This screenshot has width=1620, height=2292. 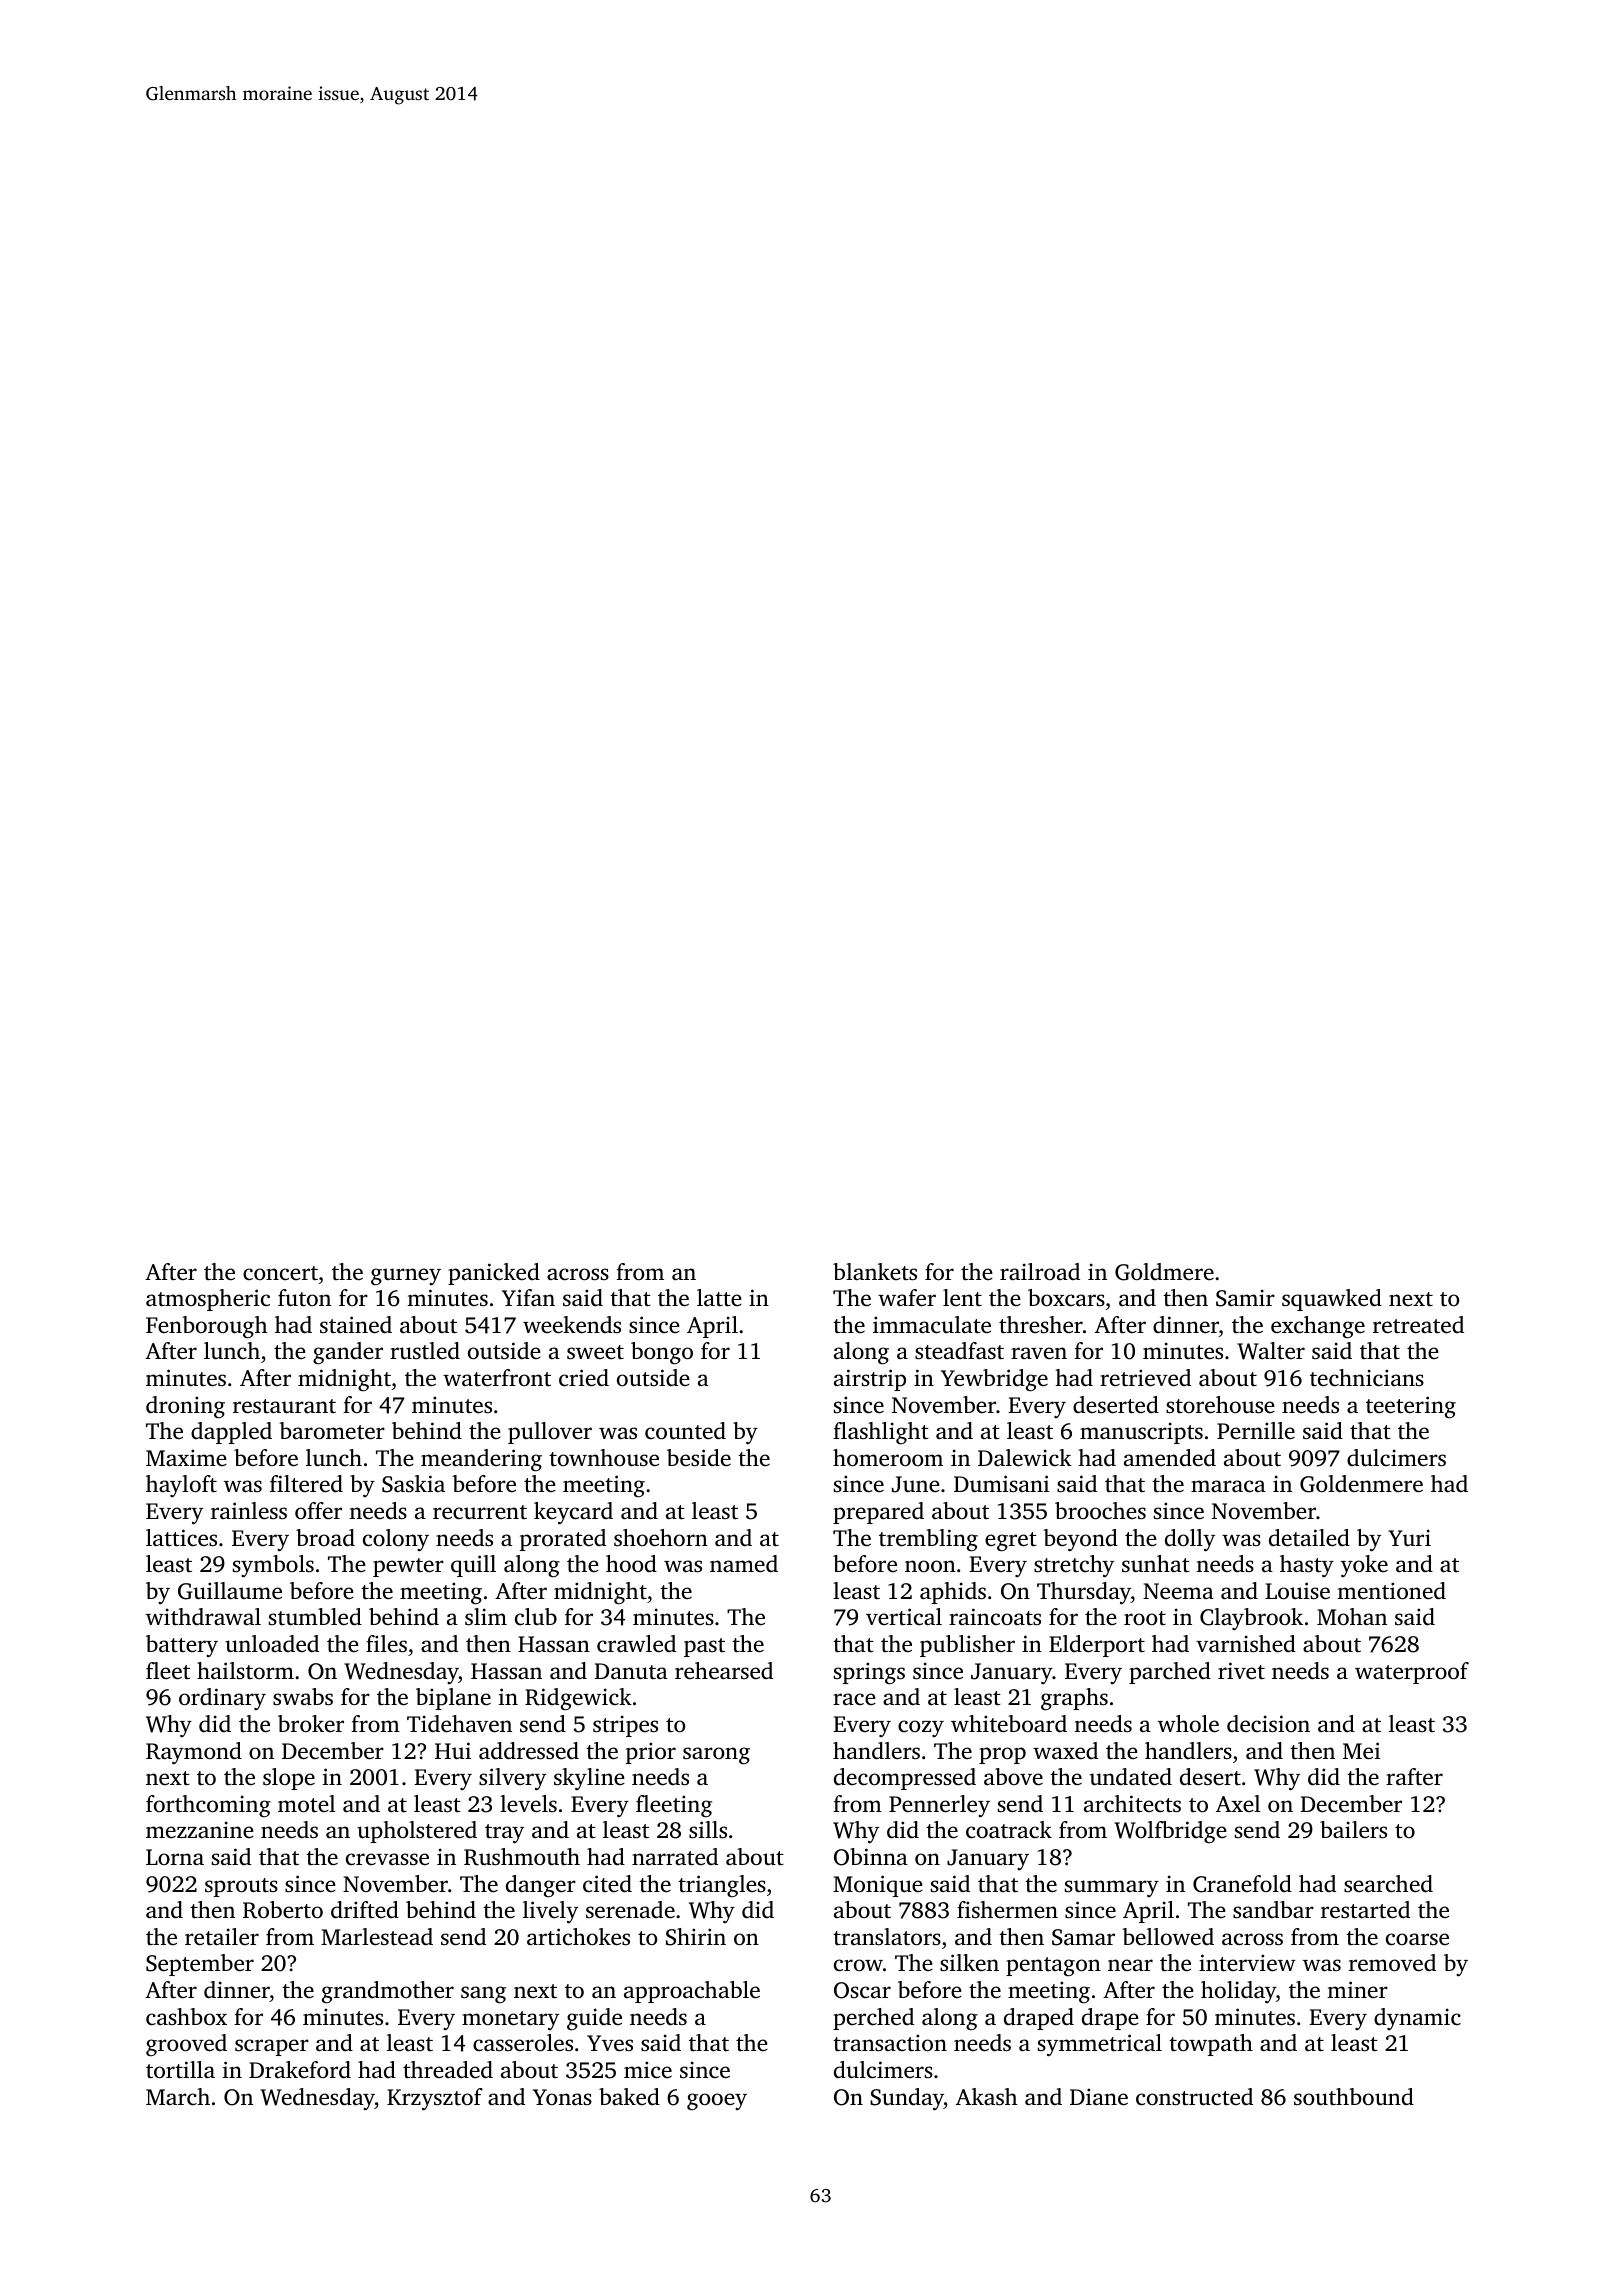 What do you see at coordinates (541, 1886) in the screenshot?
I see `danger` at bounding box center [541, 1886].
